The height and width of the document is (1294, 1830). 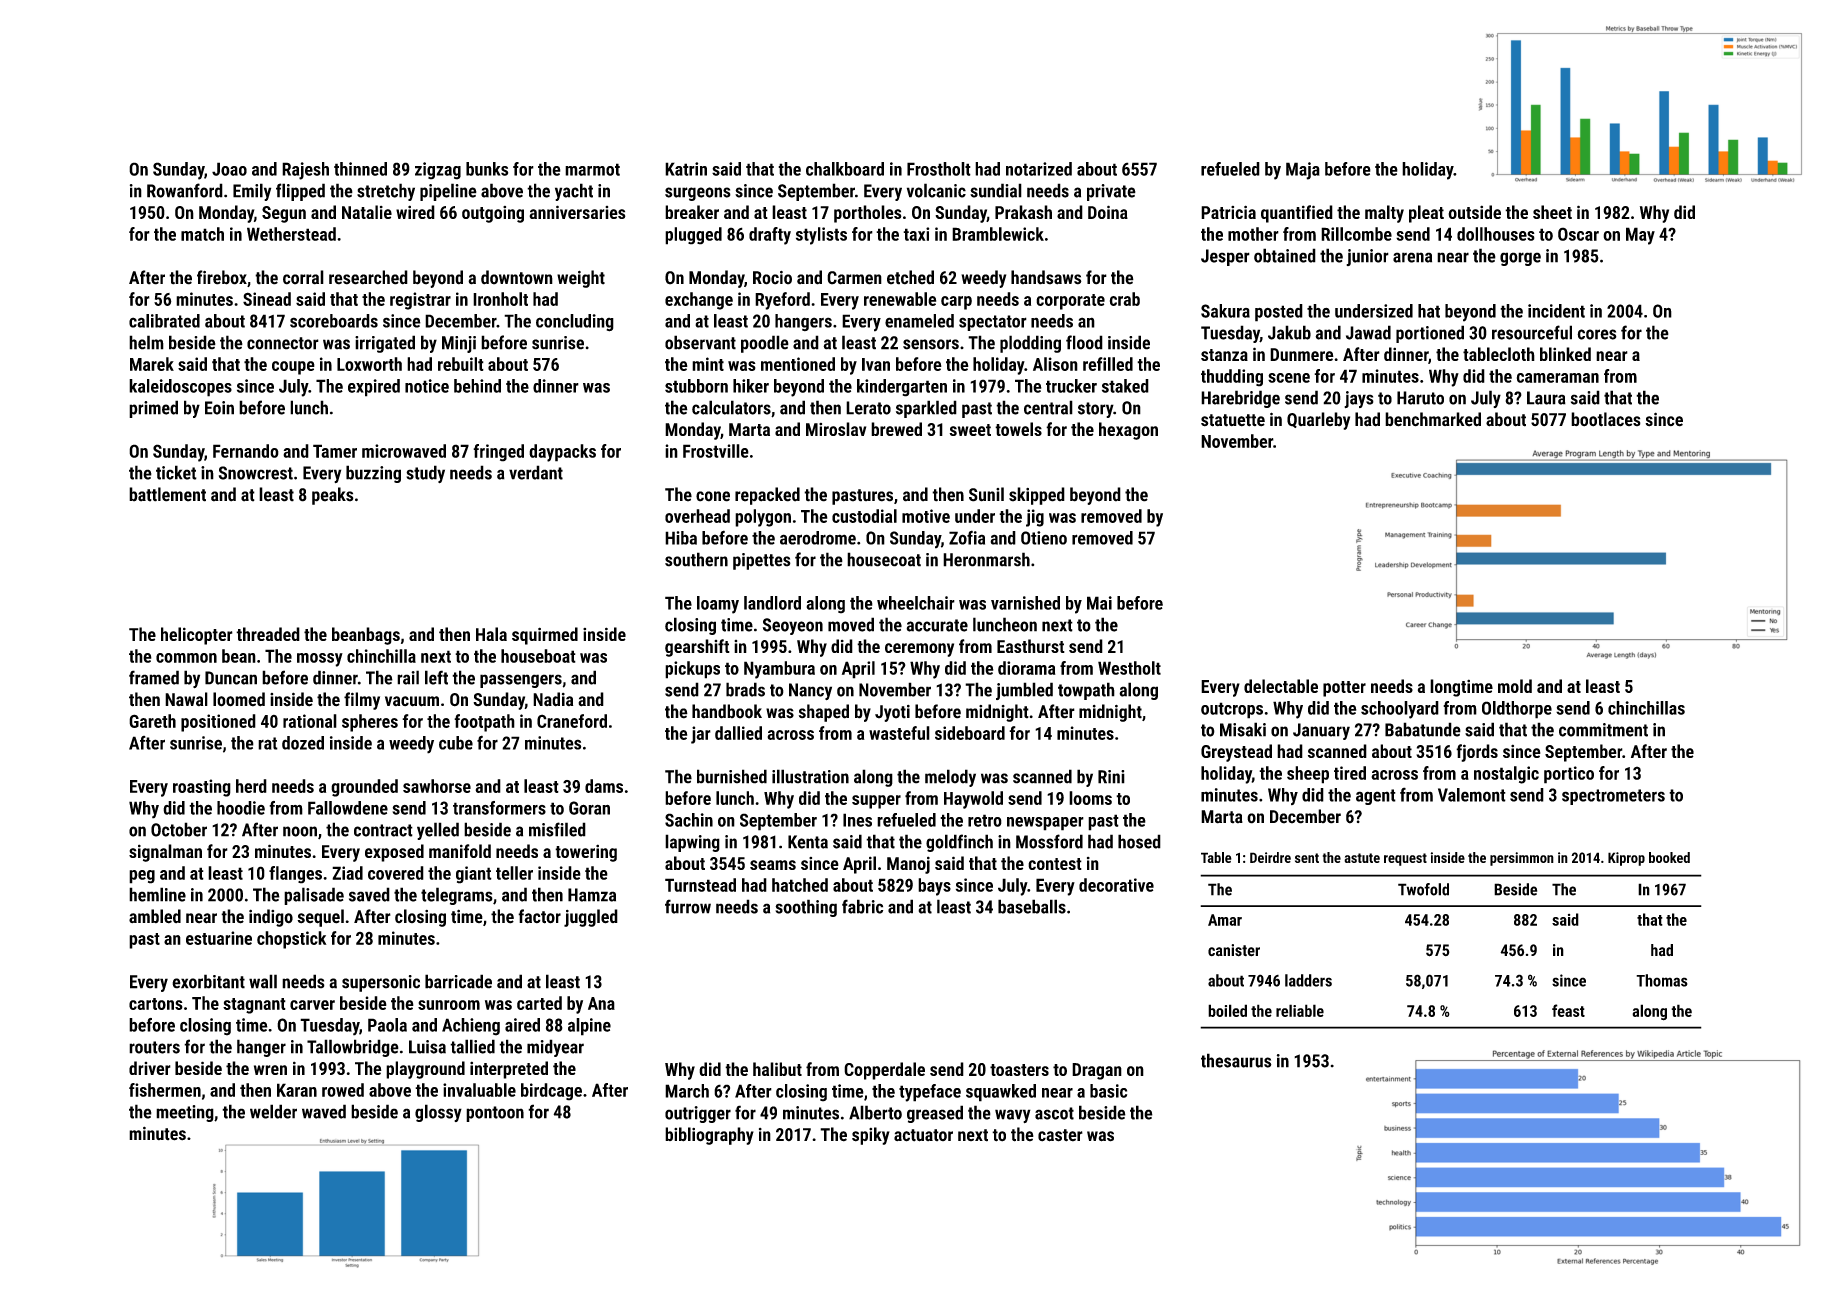 What do you see at coordinates (438, 1113) in the document?
I see `glossy` at bounding box center [438, 1113].
